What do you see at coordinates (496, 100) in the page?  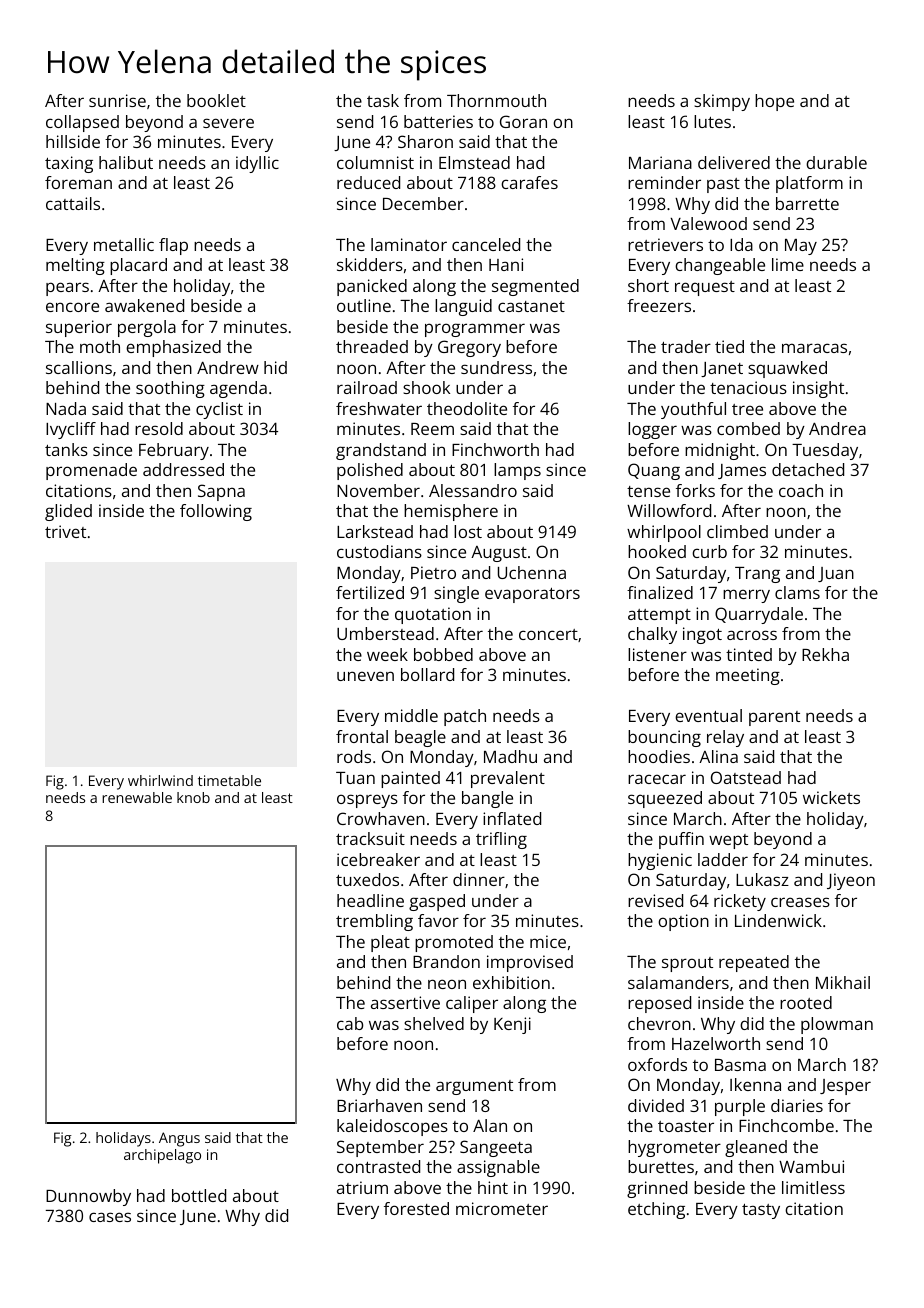 I see `Thornmouth` at bounding box center [496, 100].
